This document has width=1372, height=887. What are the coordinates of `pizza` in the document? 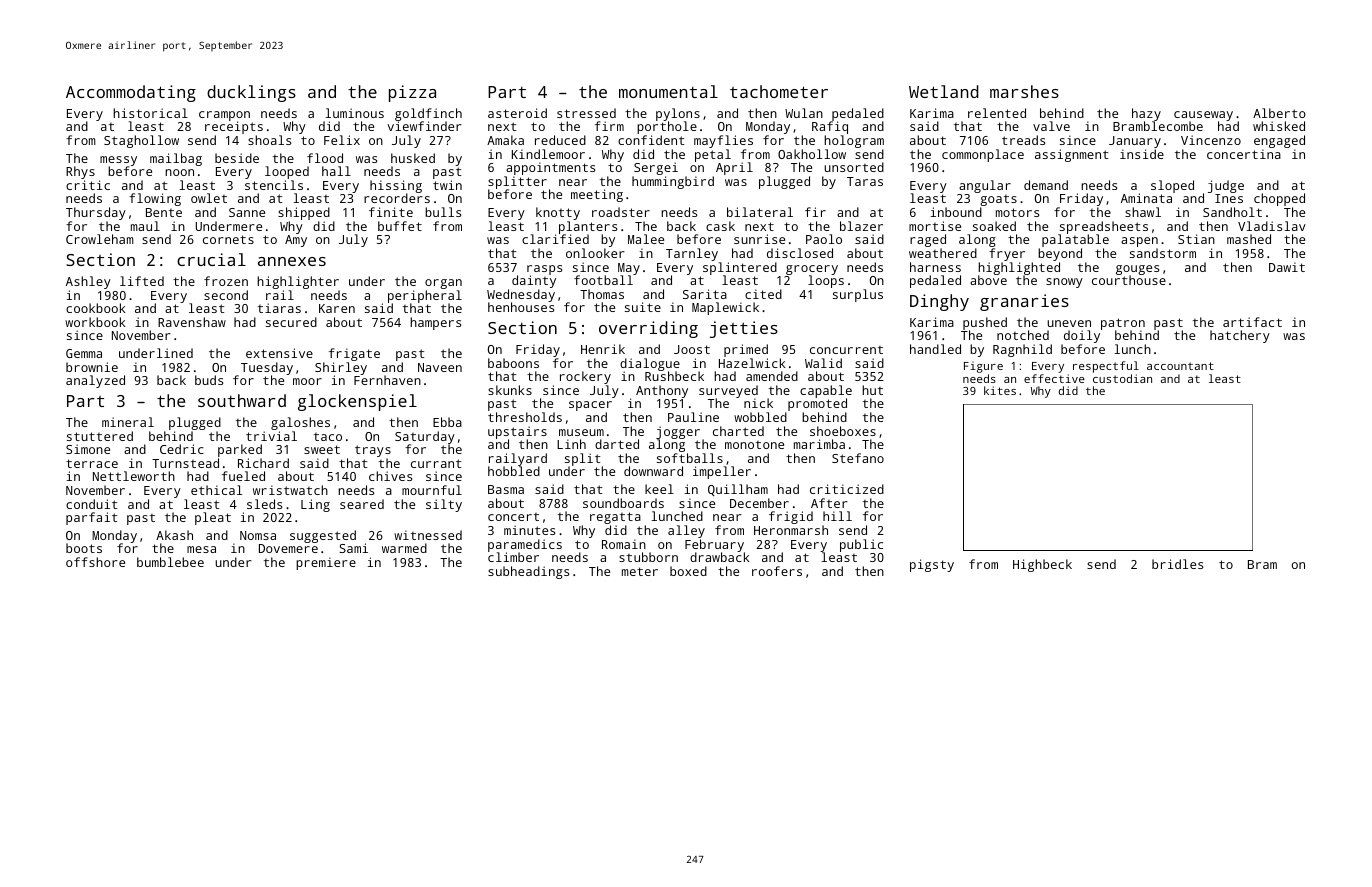 It's located at (412, 93).
